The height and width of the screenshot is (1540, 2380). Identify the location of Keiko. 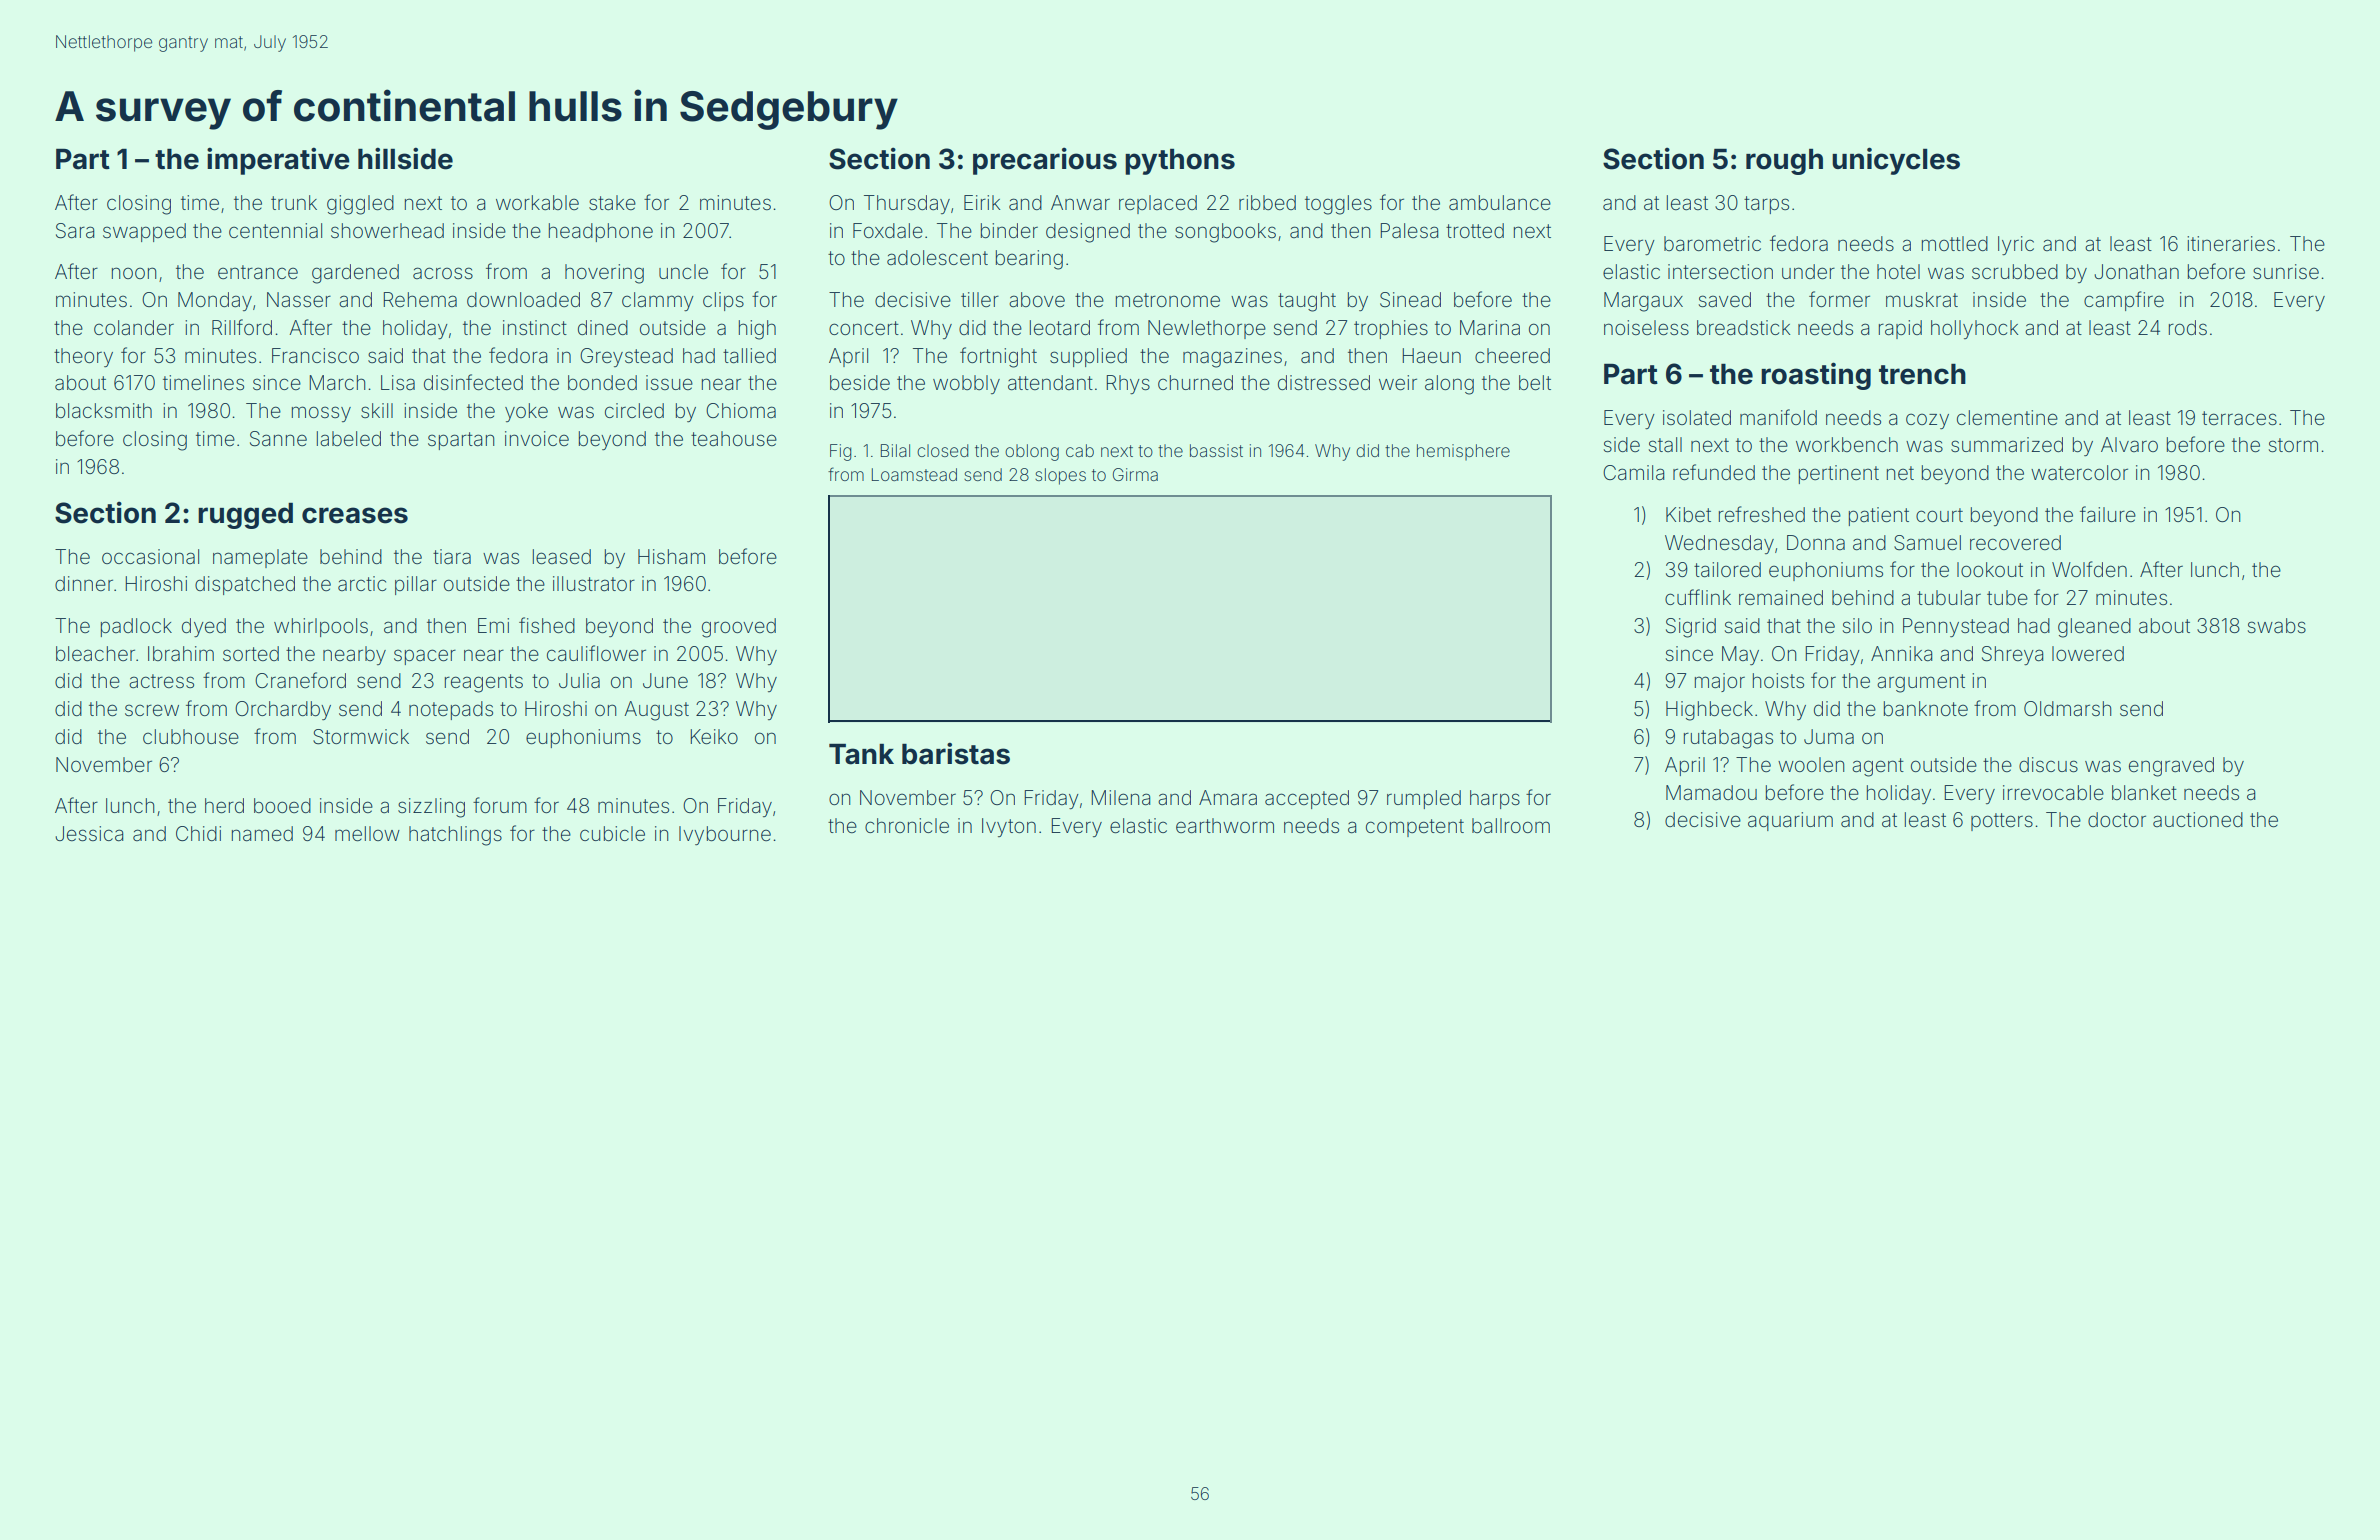
(714, 736).
